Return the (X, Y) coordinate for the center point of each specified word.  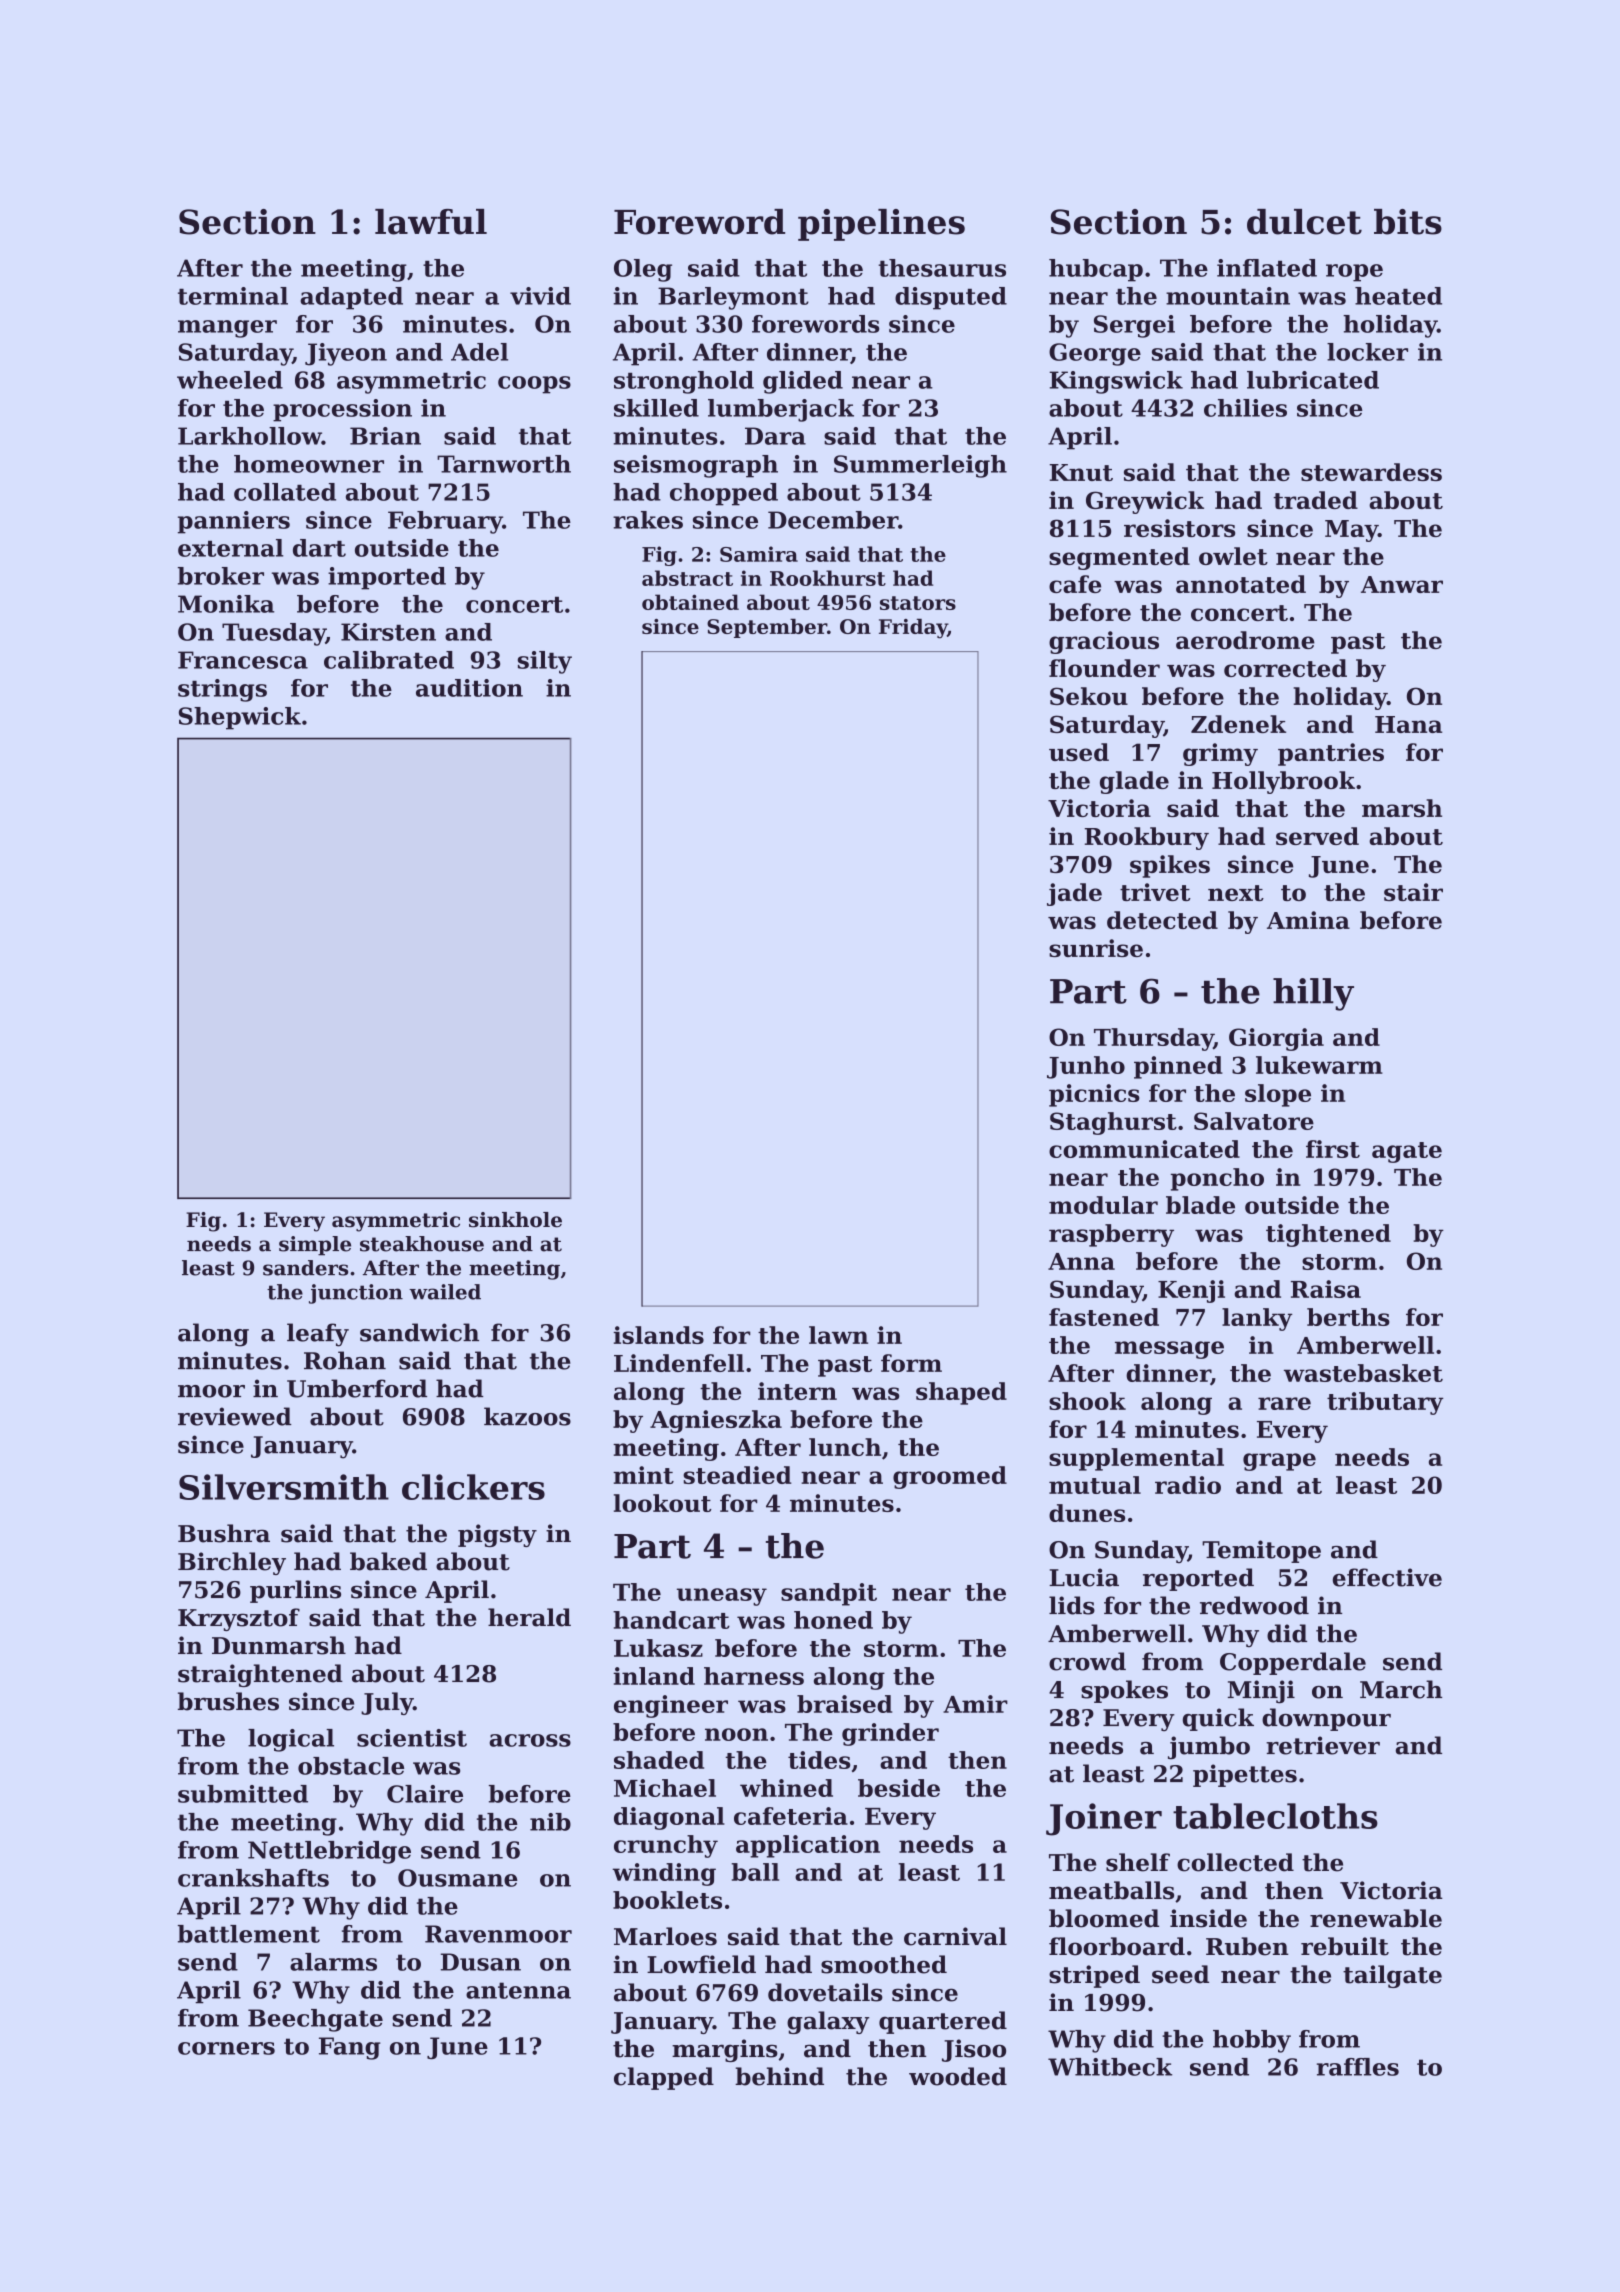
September (767, 628)
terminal (233, 296)
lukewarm (1319, 1065)
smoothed (884, 1964)
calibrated (389, 660)
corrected (1285, 668)
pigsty (497, 1535)
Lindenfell (679, 1363)
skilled (656, 408)
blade (1200, 1205)
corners (226, 2048)
